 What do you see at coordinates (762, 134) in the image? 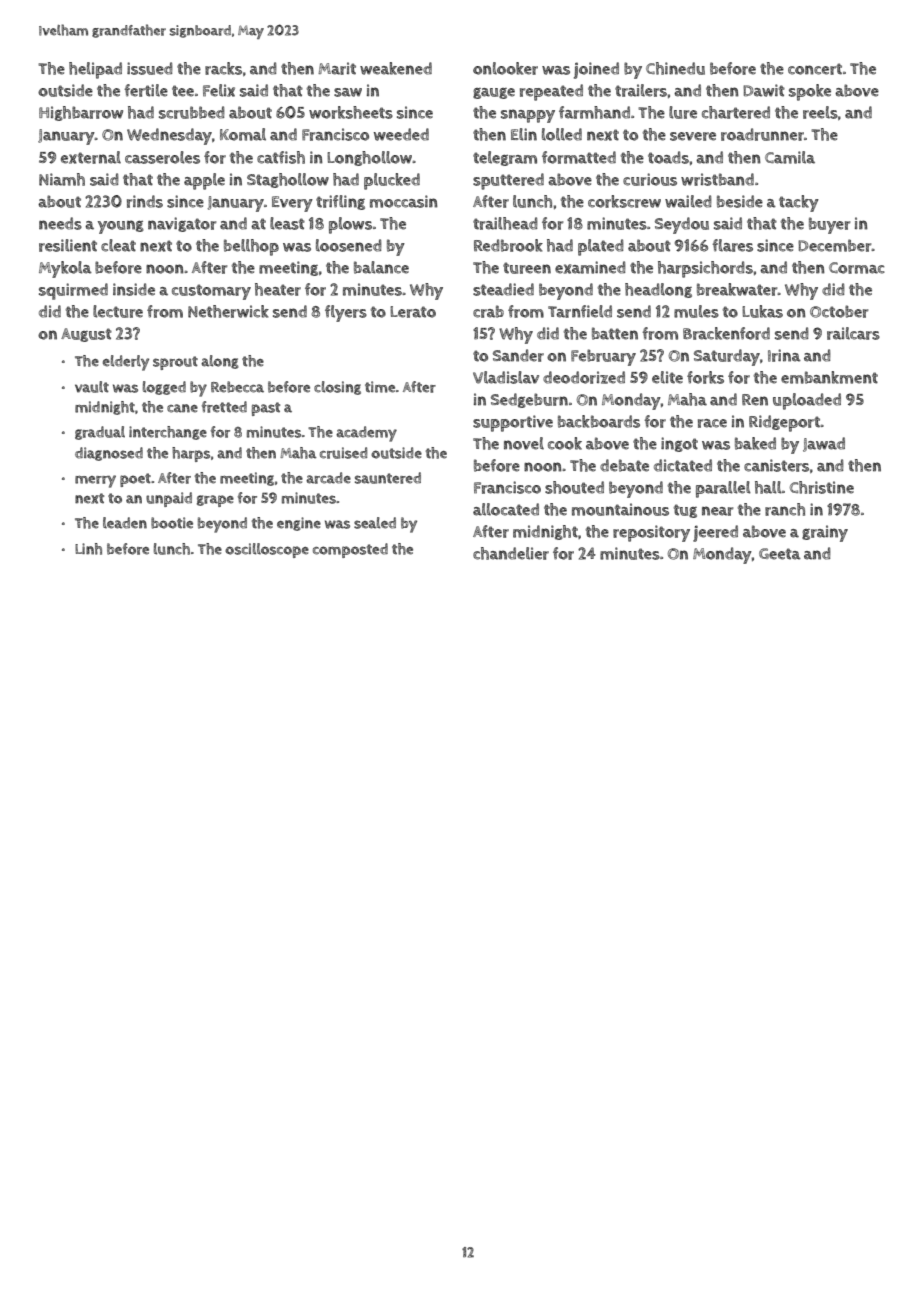
I see `roadrunner` at bounding box center [762, 134].
